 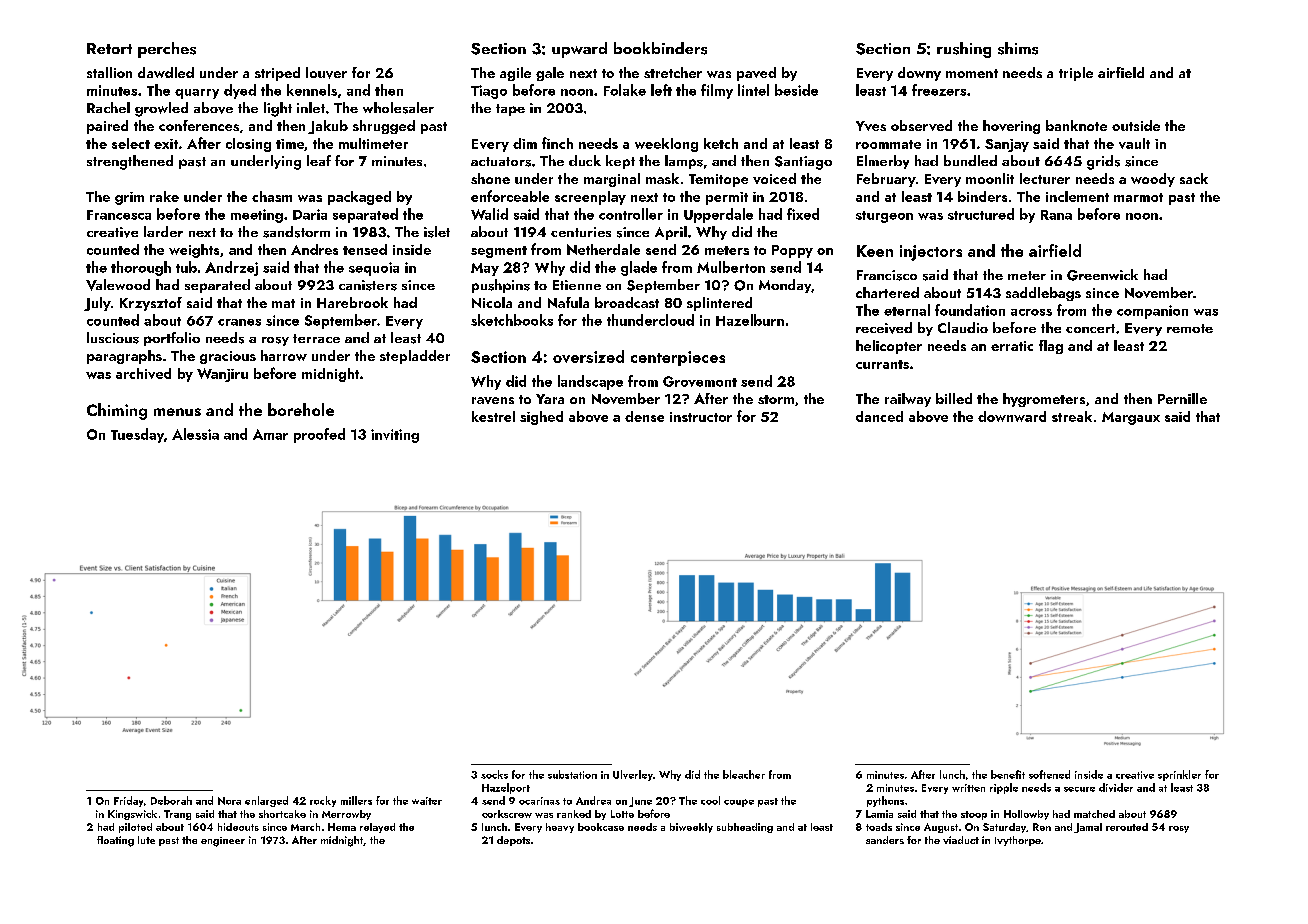 I want to click on Chiming, so click(x=117, y=411).
